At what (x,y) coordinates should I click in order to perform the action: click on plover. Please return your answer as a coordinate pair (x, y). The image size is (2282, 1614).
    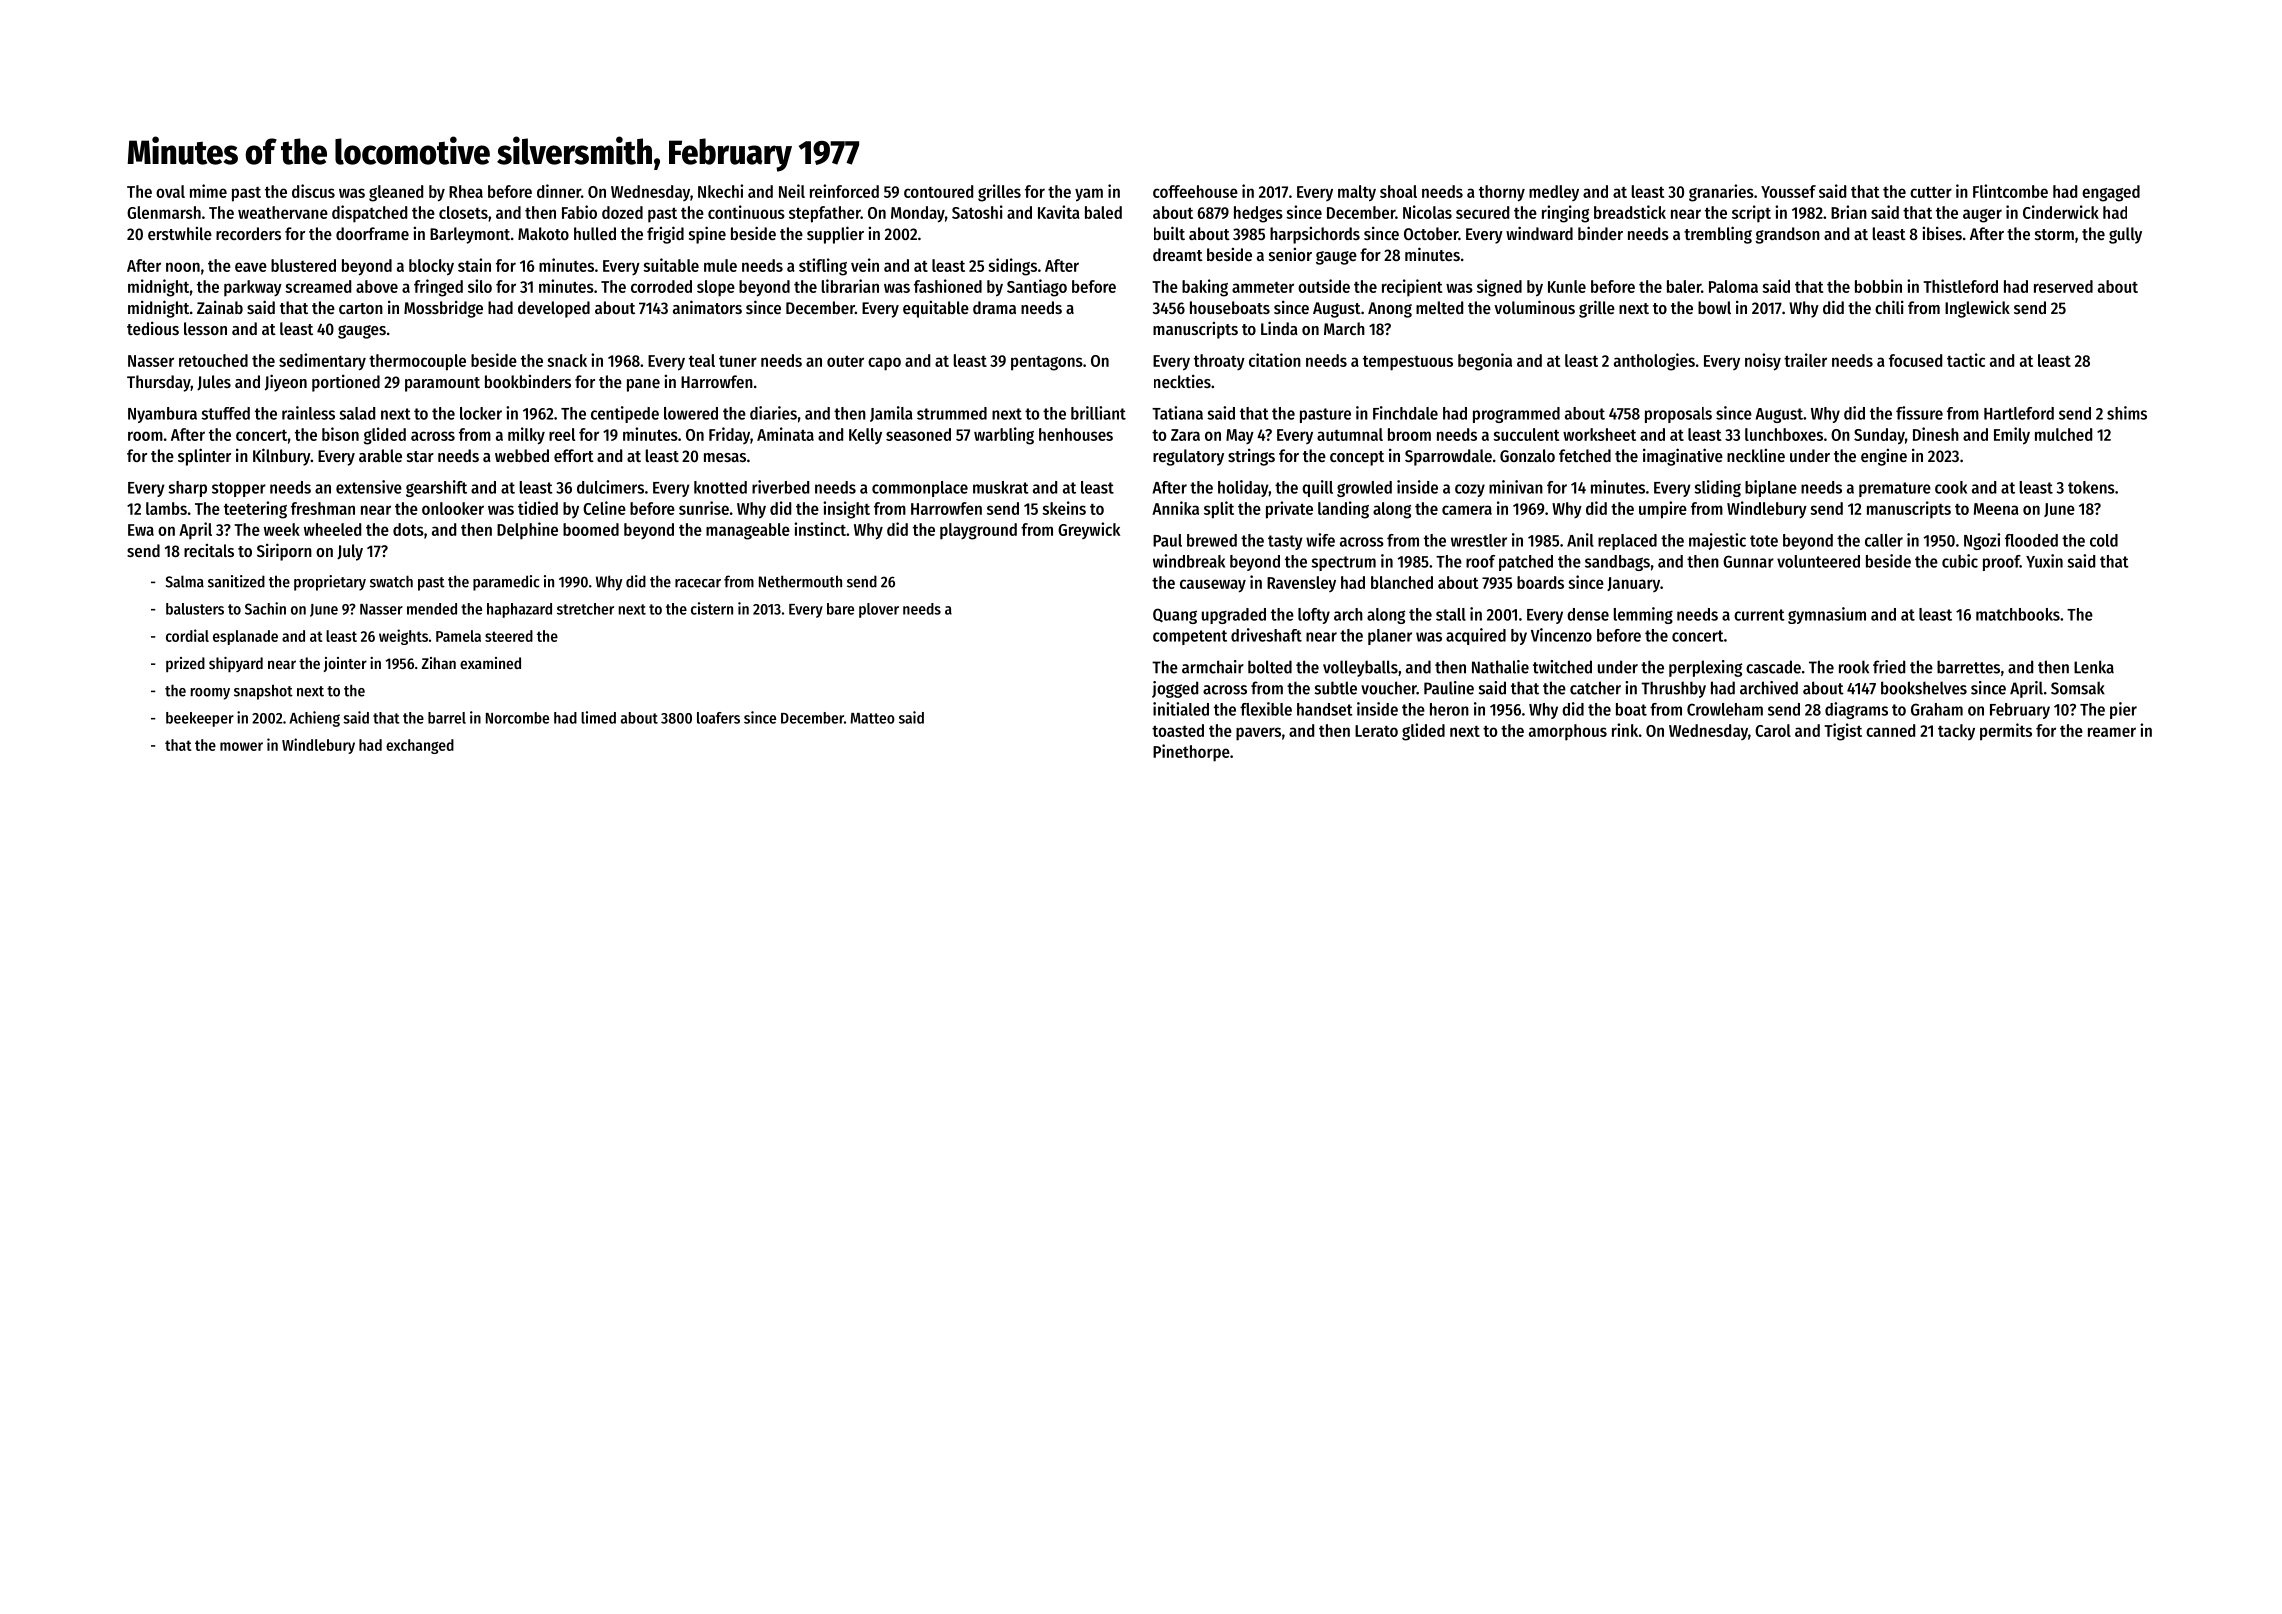
    Looking at the image, I should click on (879, 610).
